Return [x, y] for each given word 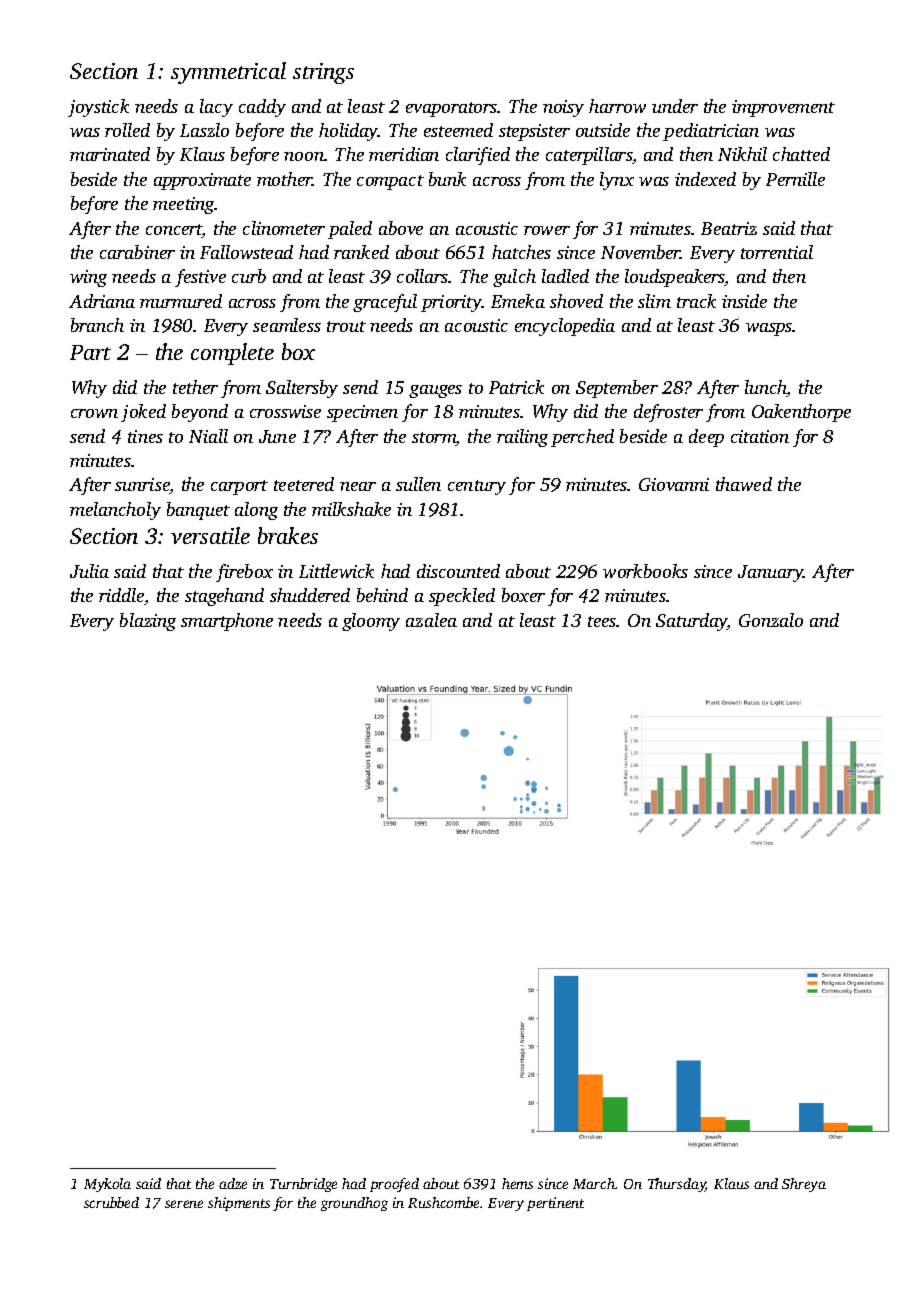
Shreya [804, 1185]
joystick [98, 108]
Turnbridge [303, 1185]
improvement [783, 108]
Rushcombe [443, 1202]
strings [323, 73]
